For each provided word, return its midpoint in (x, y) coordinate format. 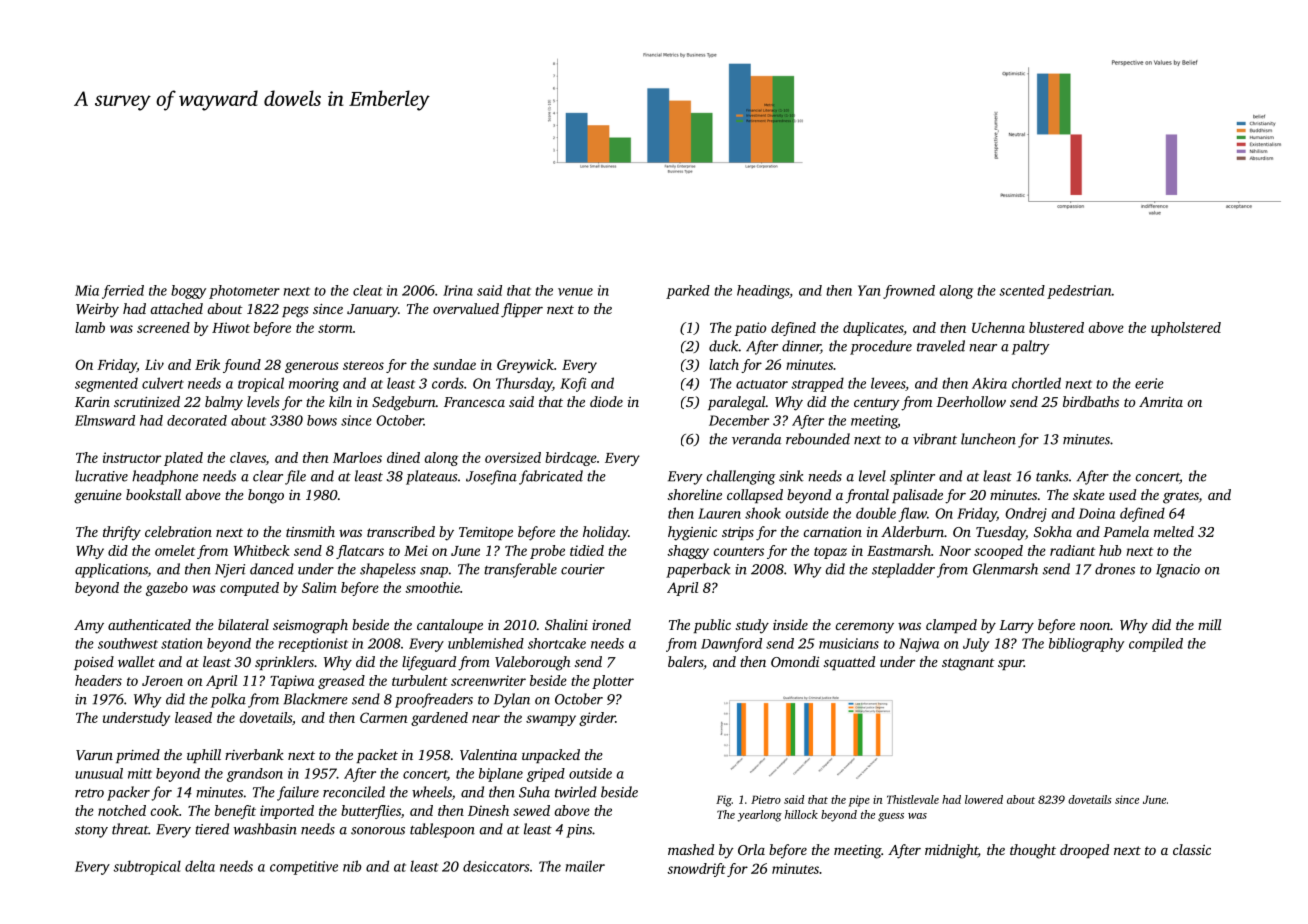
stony (91, 831)
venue (575, 292)
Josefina (491, 477)
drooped (1084, 851)
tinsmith (310, 531)
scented (1022, 290)
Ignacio (1178, 571)
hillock (801, 814)
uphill (204, 756)
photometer (244, 292)
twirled (576, 792)
